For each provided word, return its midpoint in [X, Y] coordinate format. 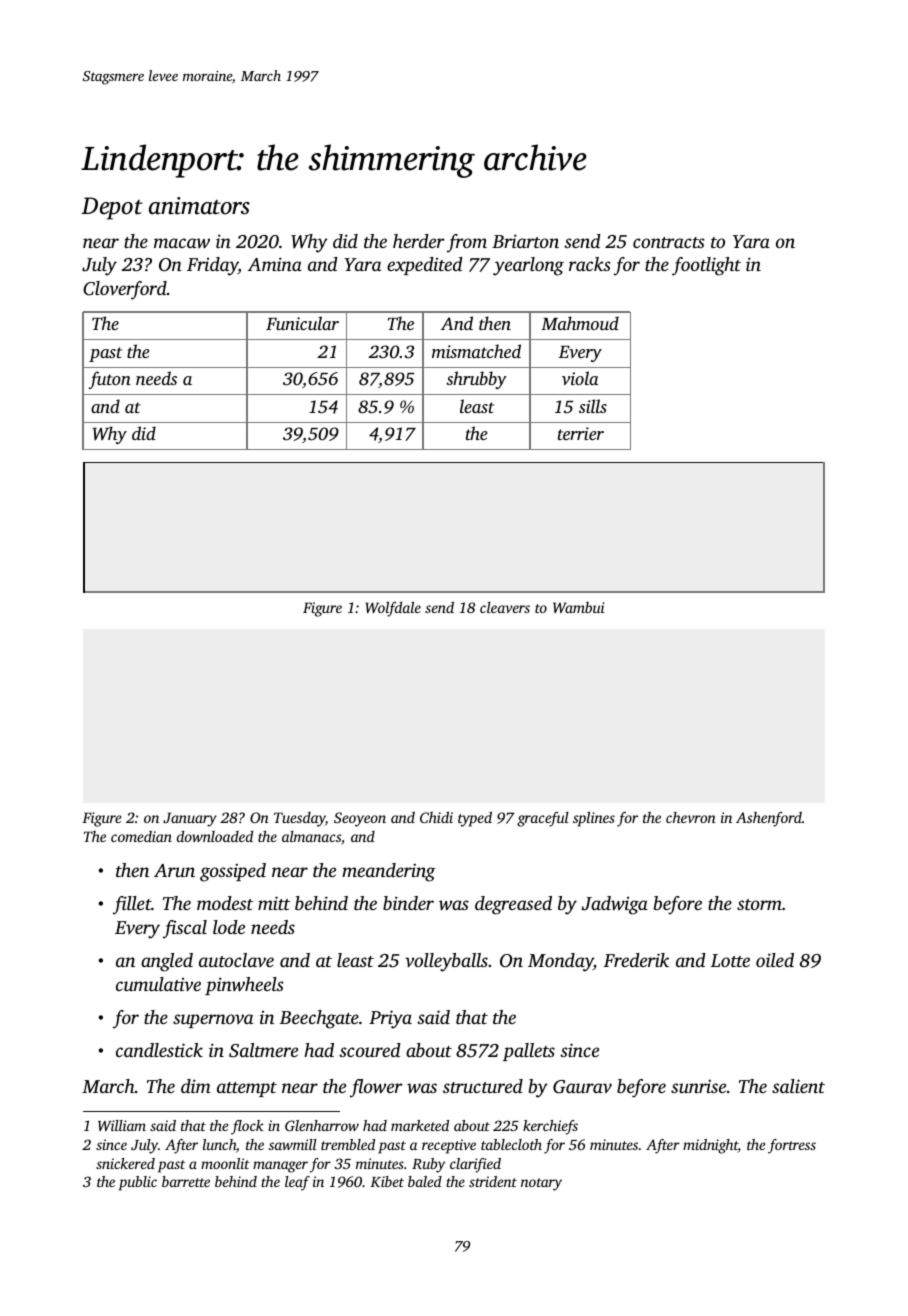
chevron [691, 817]
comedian [141, 836]
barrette [186, 1181]
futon [110, 380]
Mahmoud [580, 323]
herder [419, 241]
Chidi [436, 817]
